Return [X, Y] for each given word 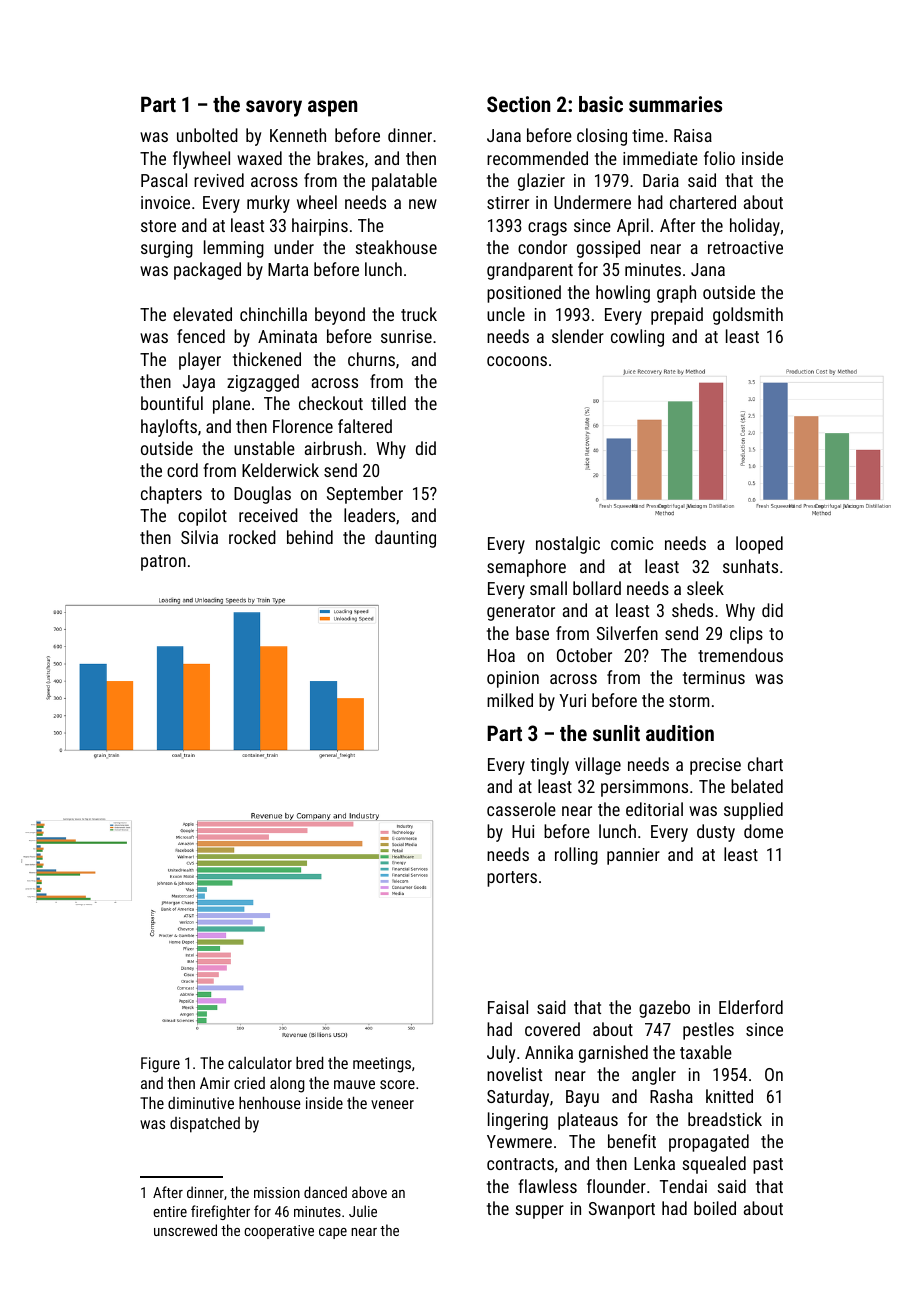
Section [518, 104]
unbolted [207, 135]
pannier [633, 856]
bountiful [172, 403]
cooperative [279, 1232]
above [369, 1192]
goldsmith [748, 316]
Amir [215, 1083]
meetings [382, 1065]
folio [719, 158]
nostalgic [568, 545]
